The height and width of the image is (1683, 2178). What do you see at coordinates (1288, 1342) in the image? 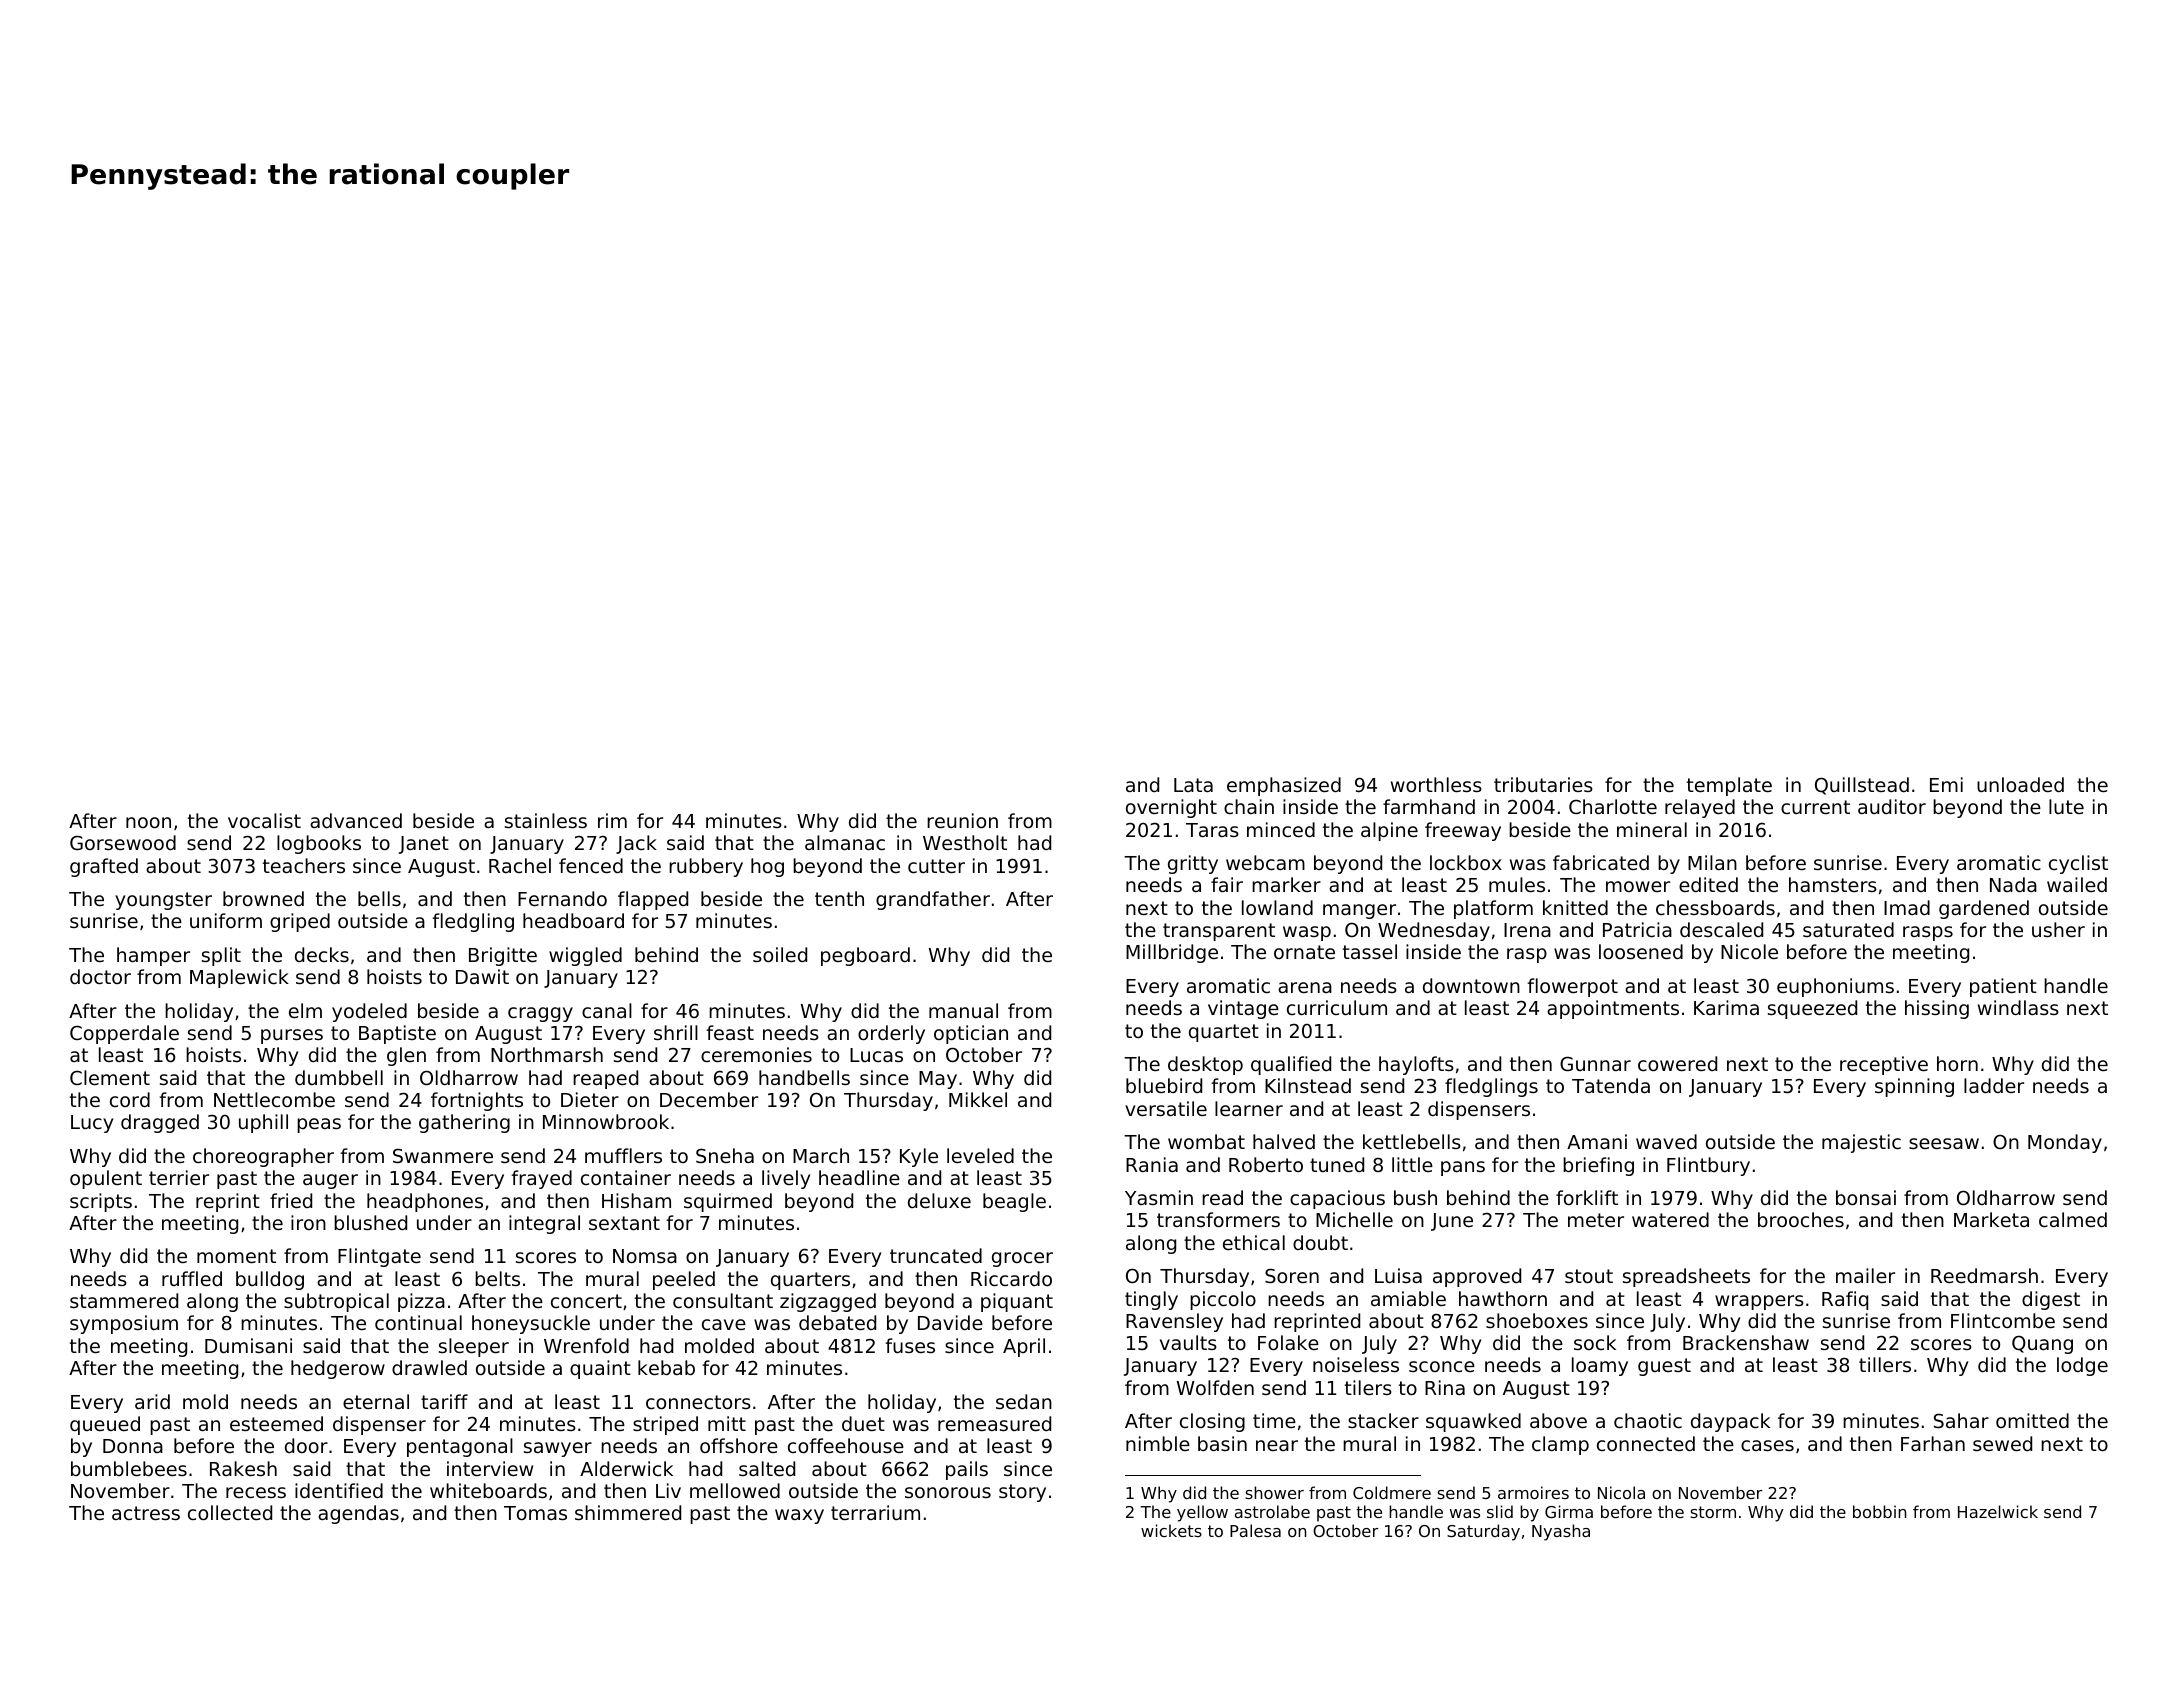
I see `Folake` at bounding box center [1288, 1342].
